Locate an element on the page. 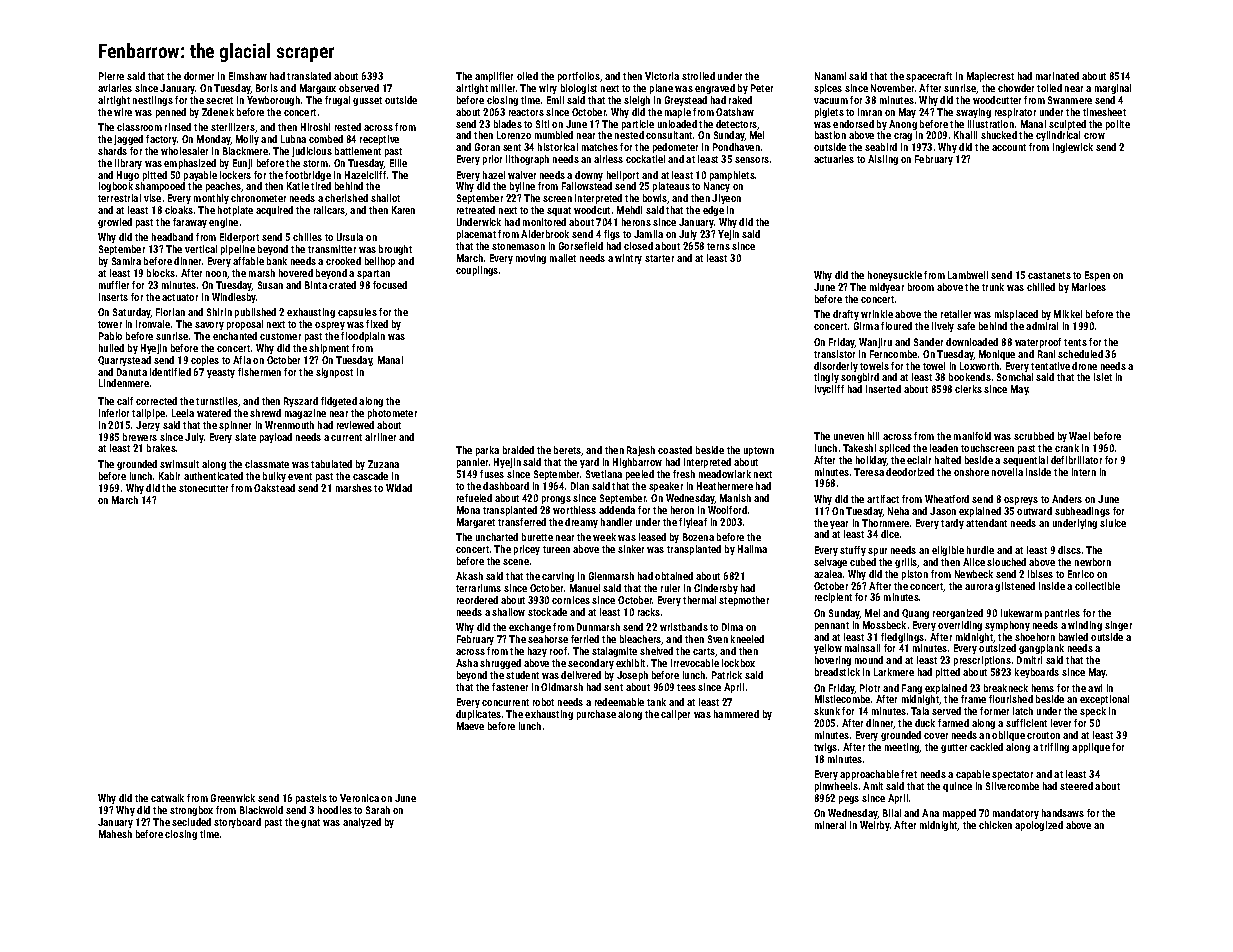 The image size is (1233, 952). stonecutter is located at coordinates (203, 488).
